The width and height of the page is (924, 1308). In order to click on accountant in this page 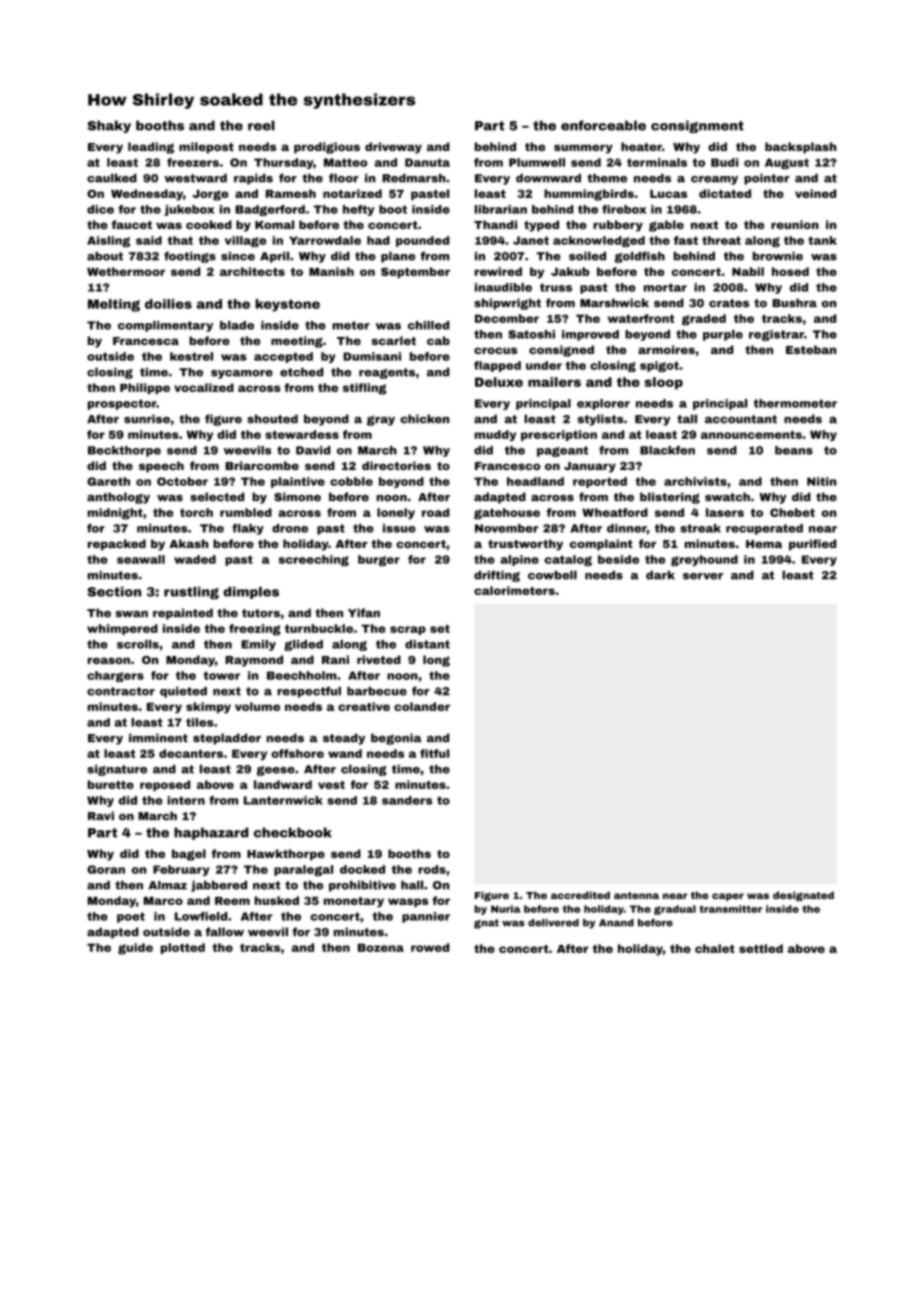, I will do `click(741, 419)`.
